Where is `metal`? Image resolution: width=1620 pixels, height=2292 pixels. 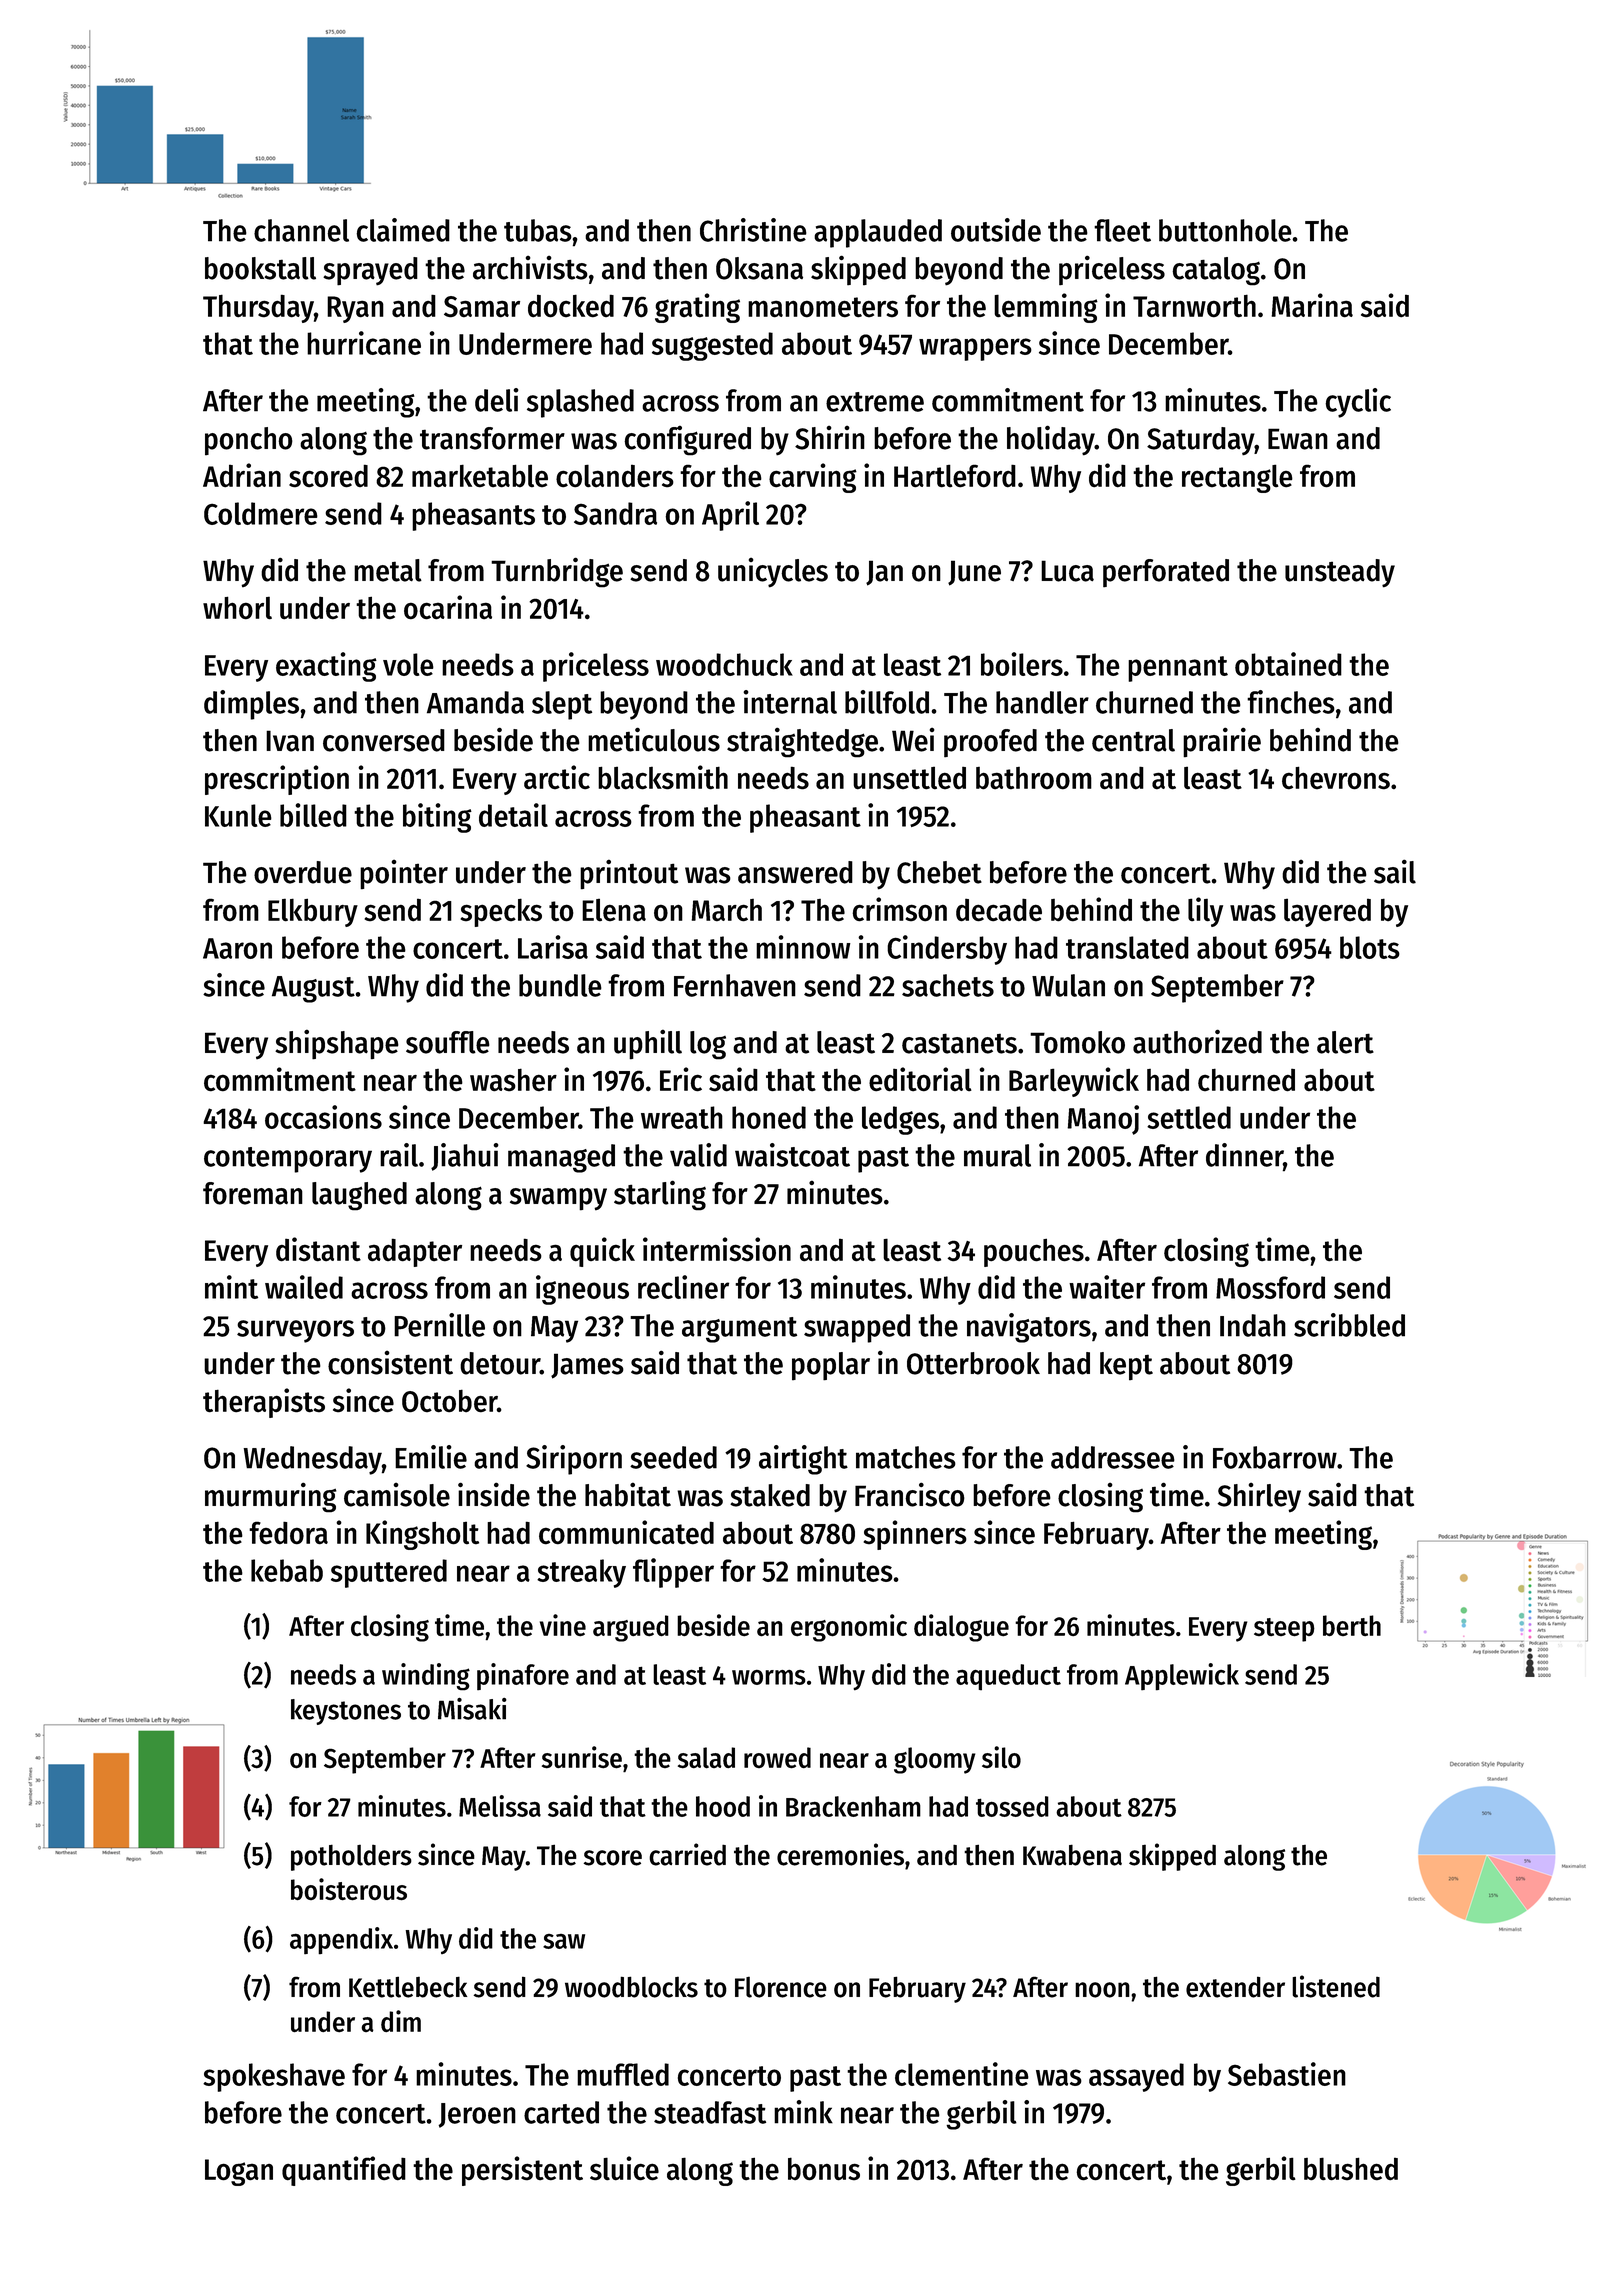
metal is located at coordinates (388, 570).
